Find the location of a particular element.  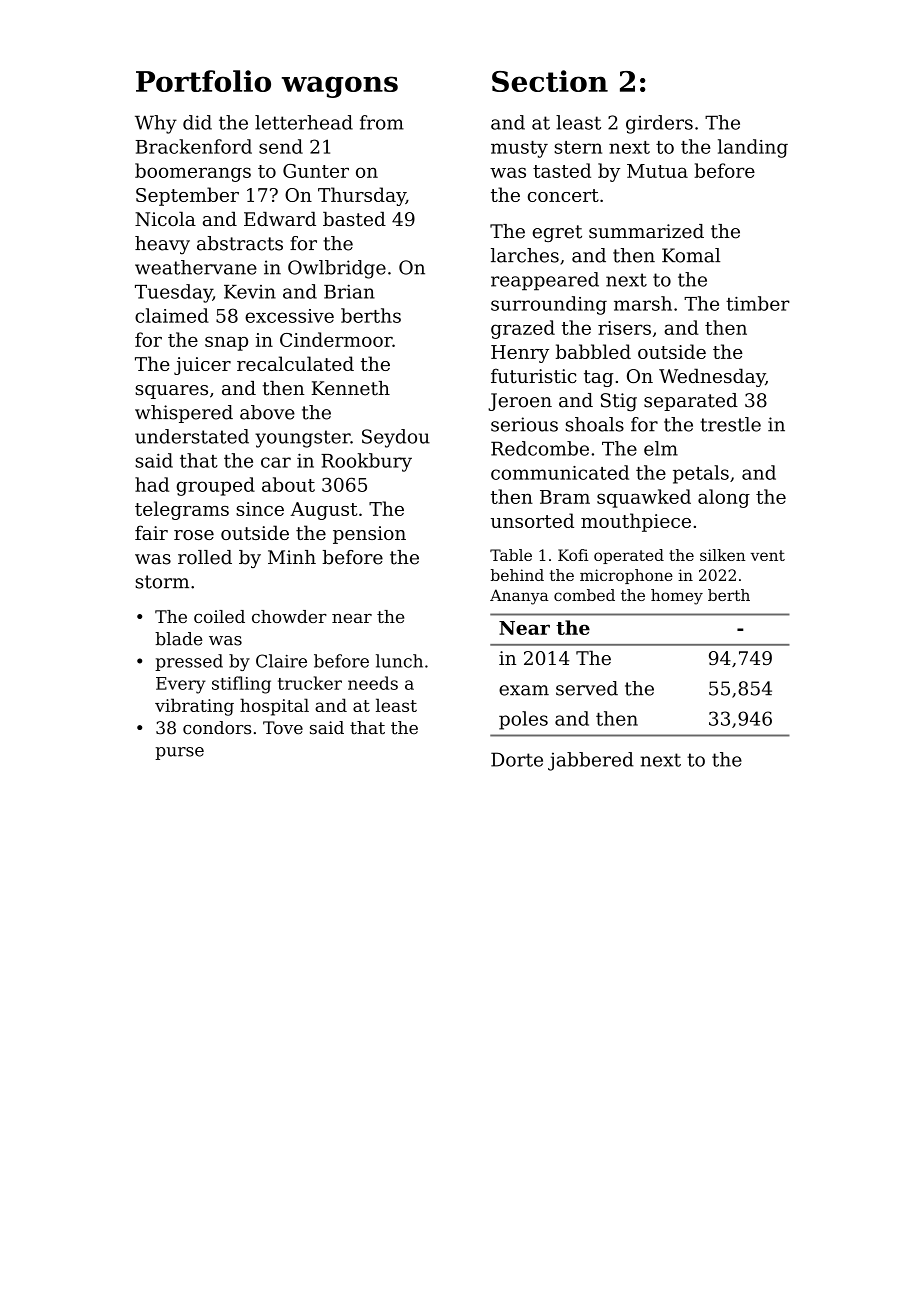

wagons is located at coordinates (340, 87).
